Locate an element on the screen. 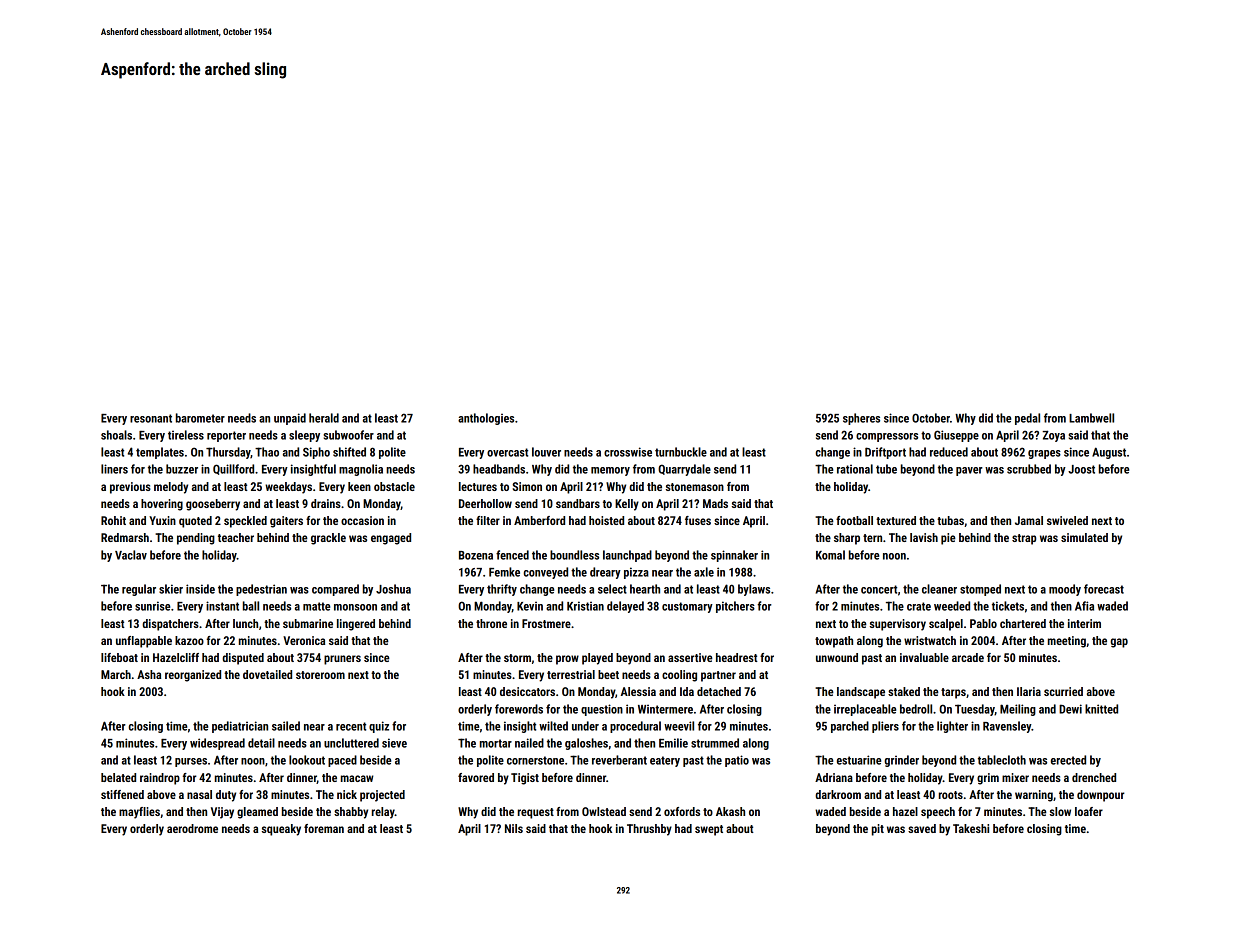 The height and width of the screenshot is (952, 1233). scurried is located at coordinates (1063, 691).
